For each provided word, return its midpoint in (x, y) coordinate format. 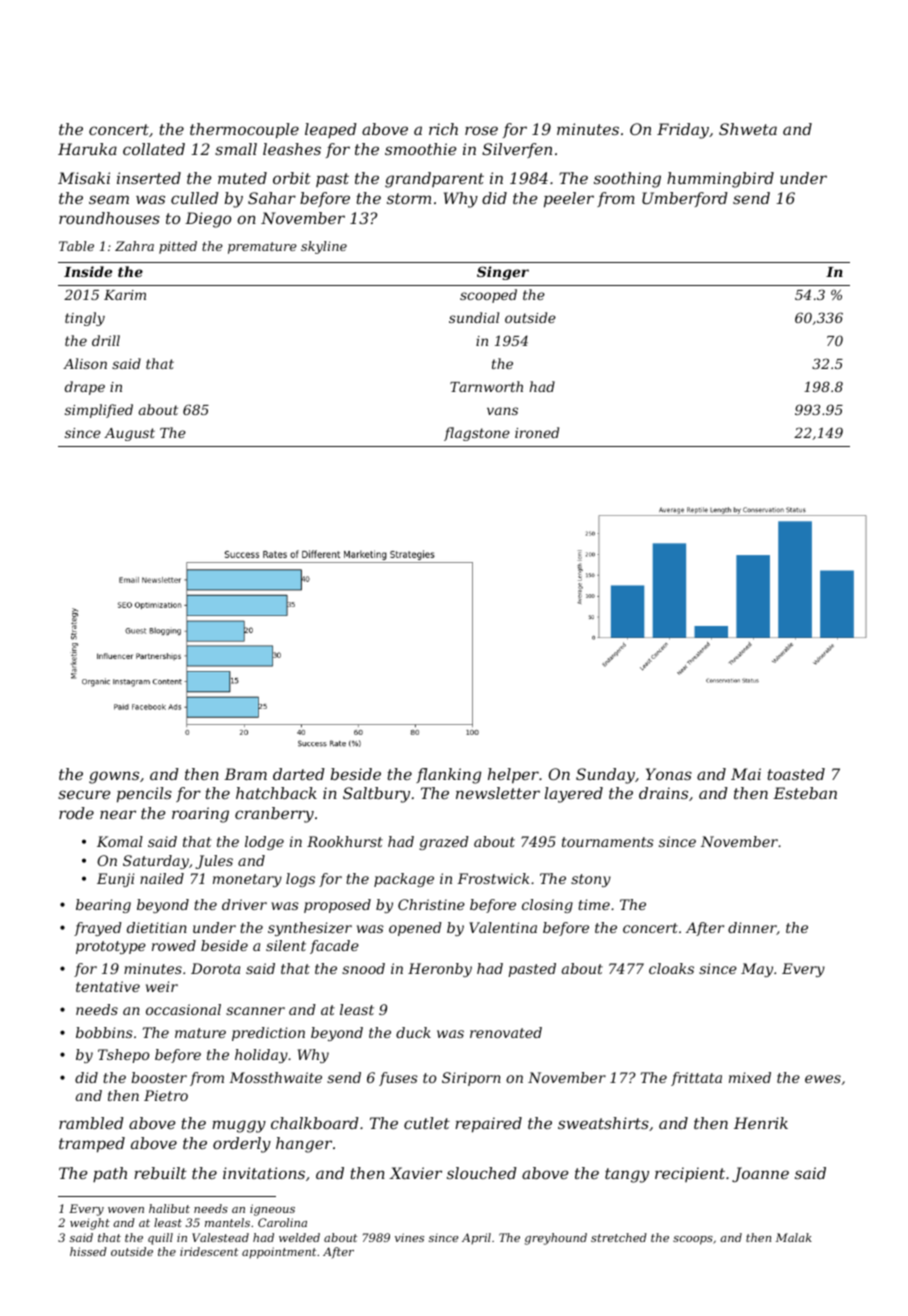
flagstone (477, 434)
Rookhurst (345, 841)
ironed (537, 432)
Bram (245, 774)
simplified (99, 411)
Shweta (748, 129)
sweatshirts (603, 1123)
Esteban (805, 793)
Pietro (166, 1095)
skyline (324, 247)
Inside (88, 271)
